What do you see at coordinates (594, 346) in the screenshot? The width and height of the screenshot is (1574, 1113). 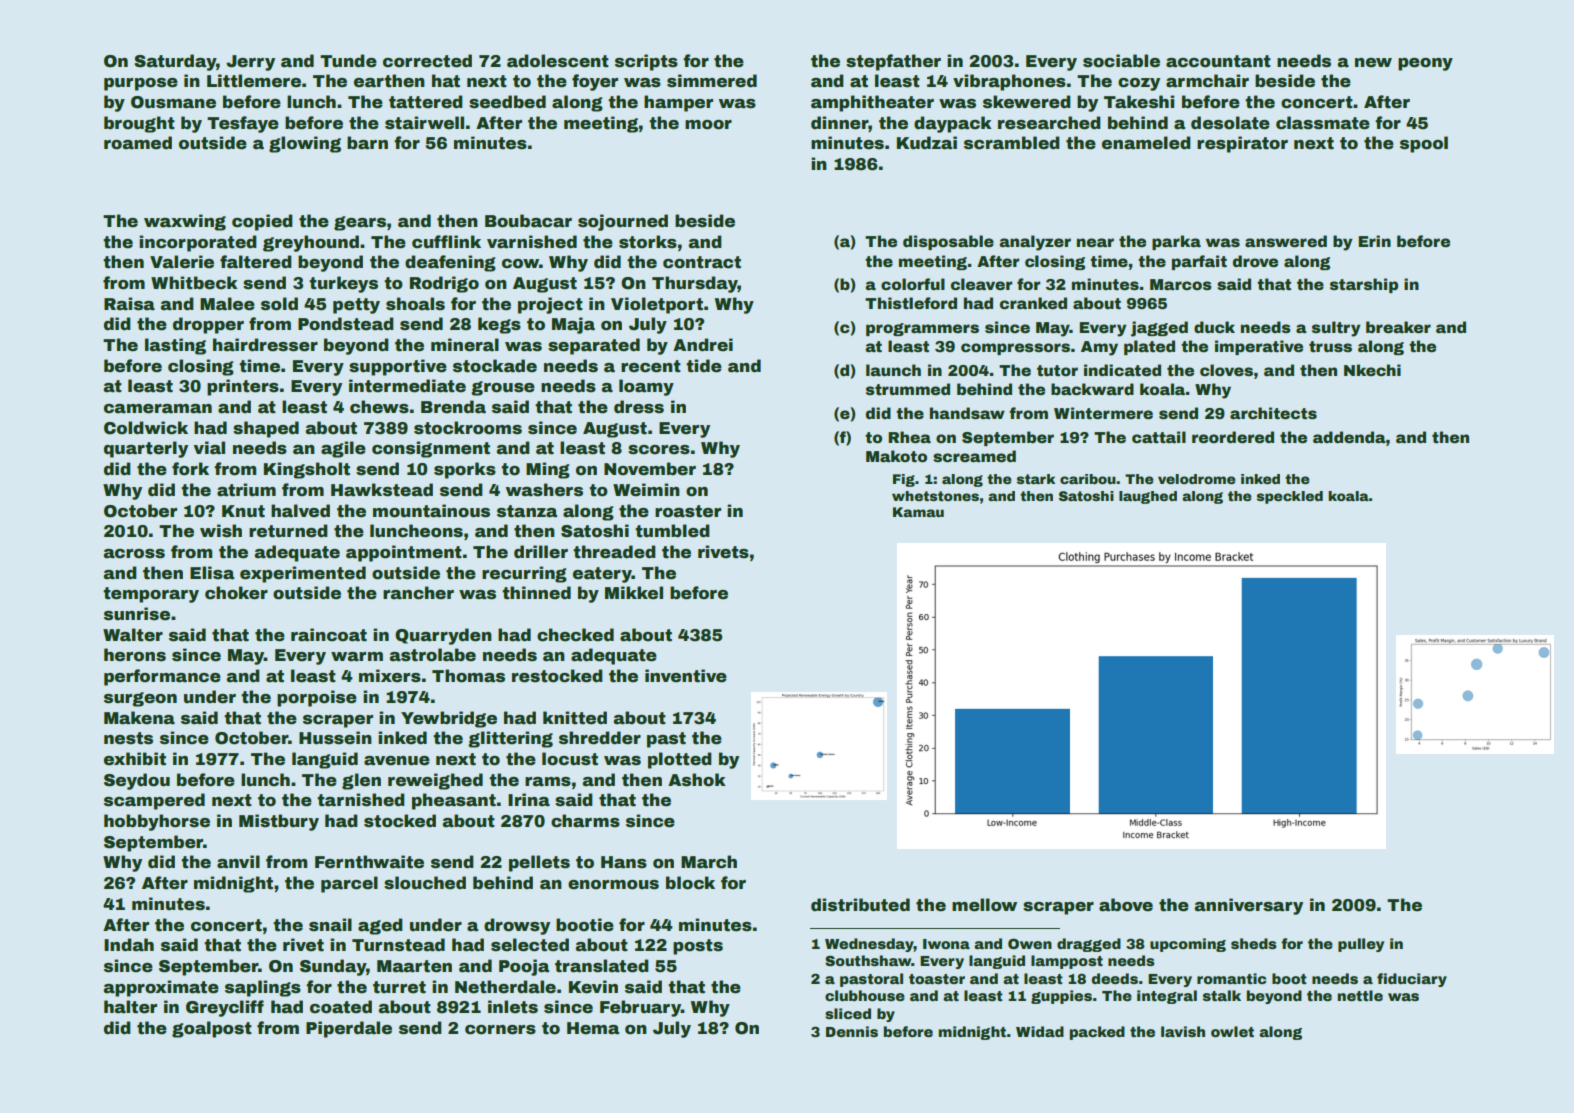 I see `separated` at bounding box center [594, 346].
